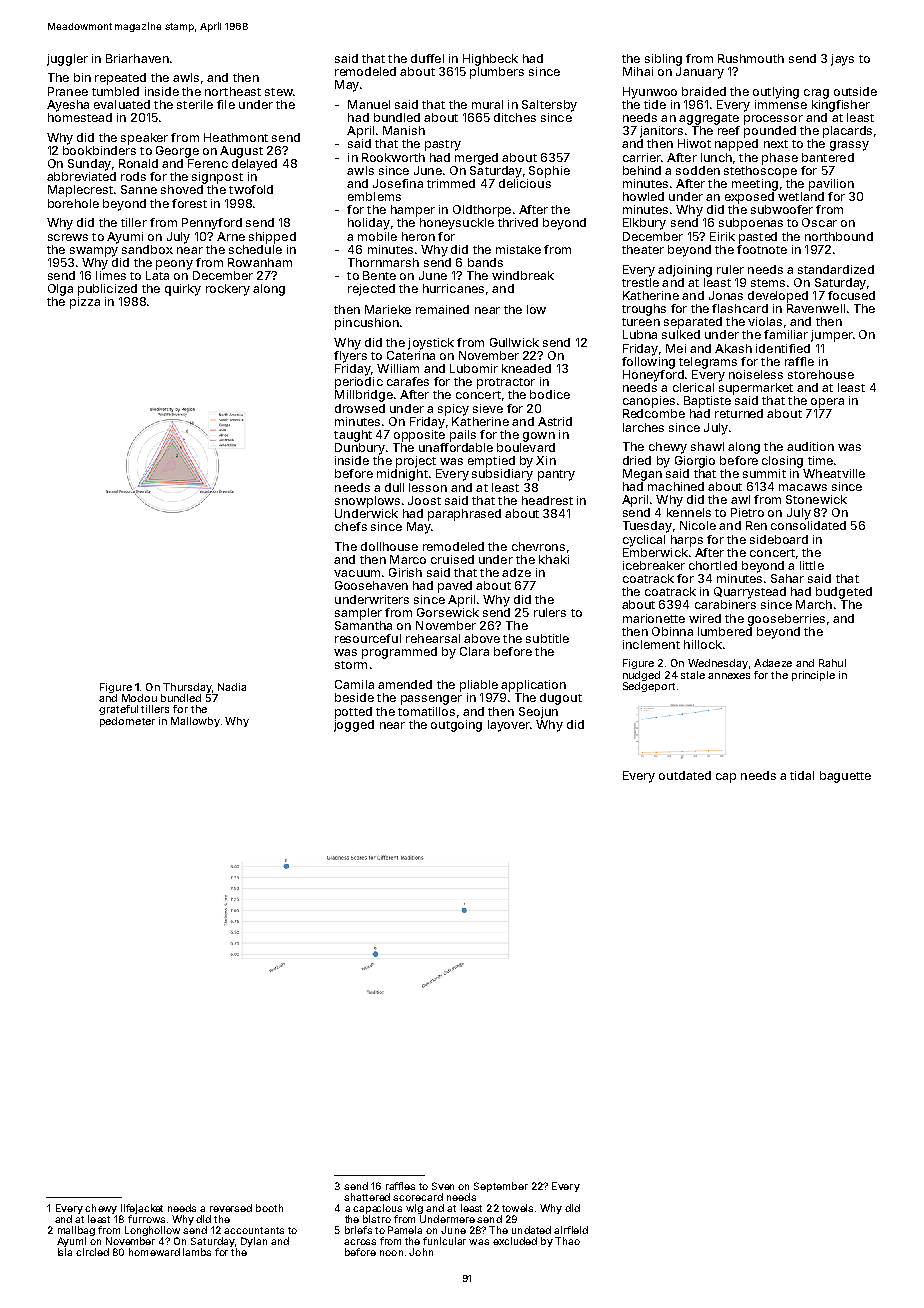 Image resolution: width=924 pixels, height=1308 pixels. I want to click on Sophie, so click(549, 172).
